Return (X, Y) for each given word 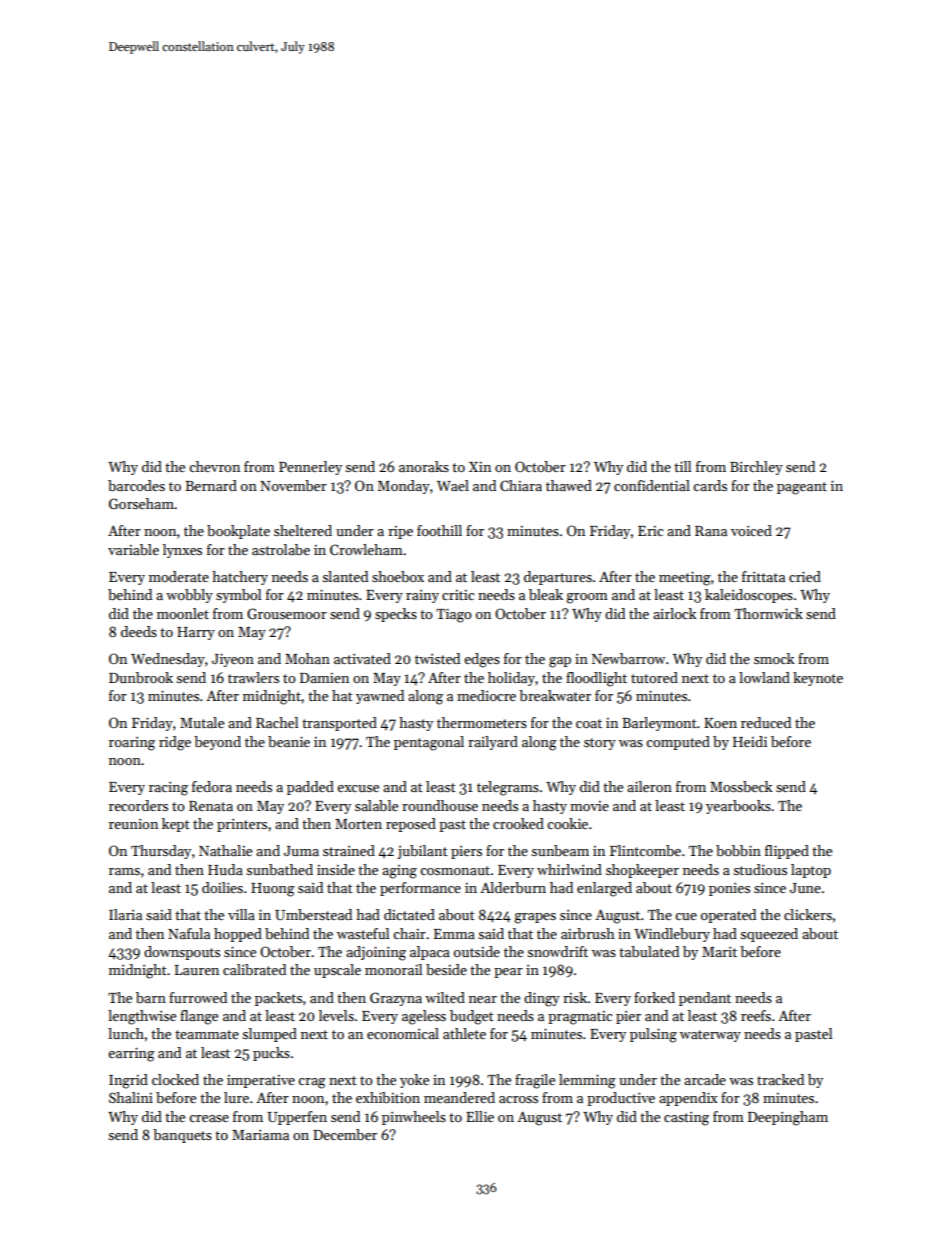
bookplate (238, 532)
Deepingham (788, 1118)
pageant (802, 488)
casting (686, 1119)
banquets (182, 1136)
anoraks (424, 466)
